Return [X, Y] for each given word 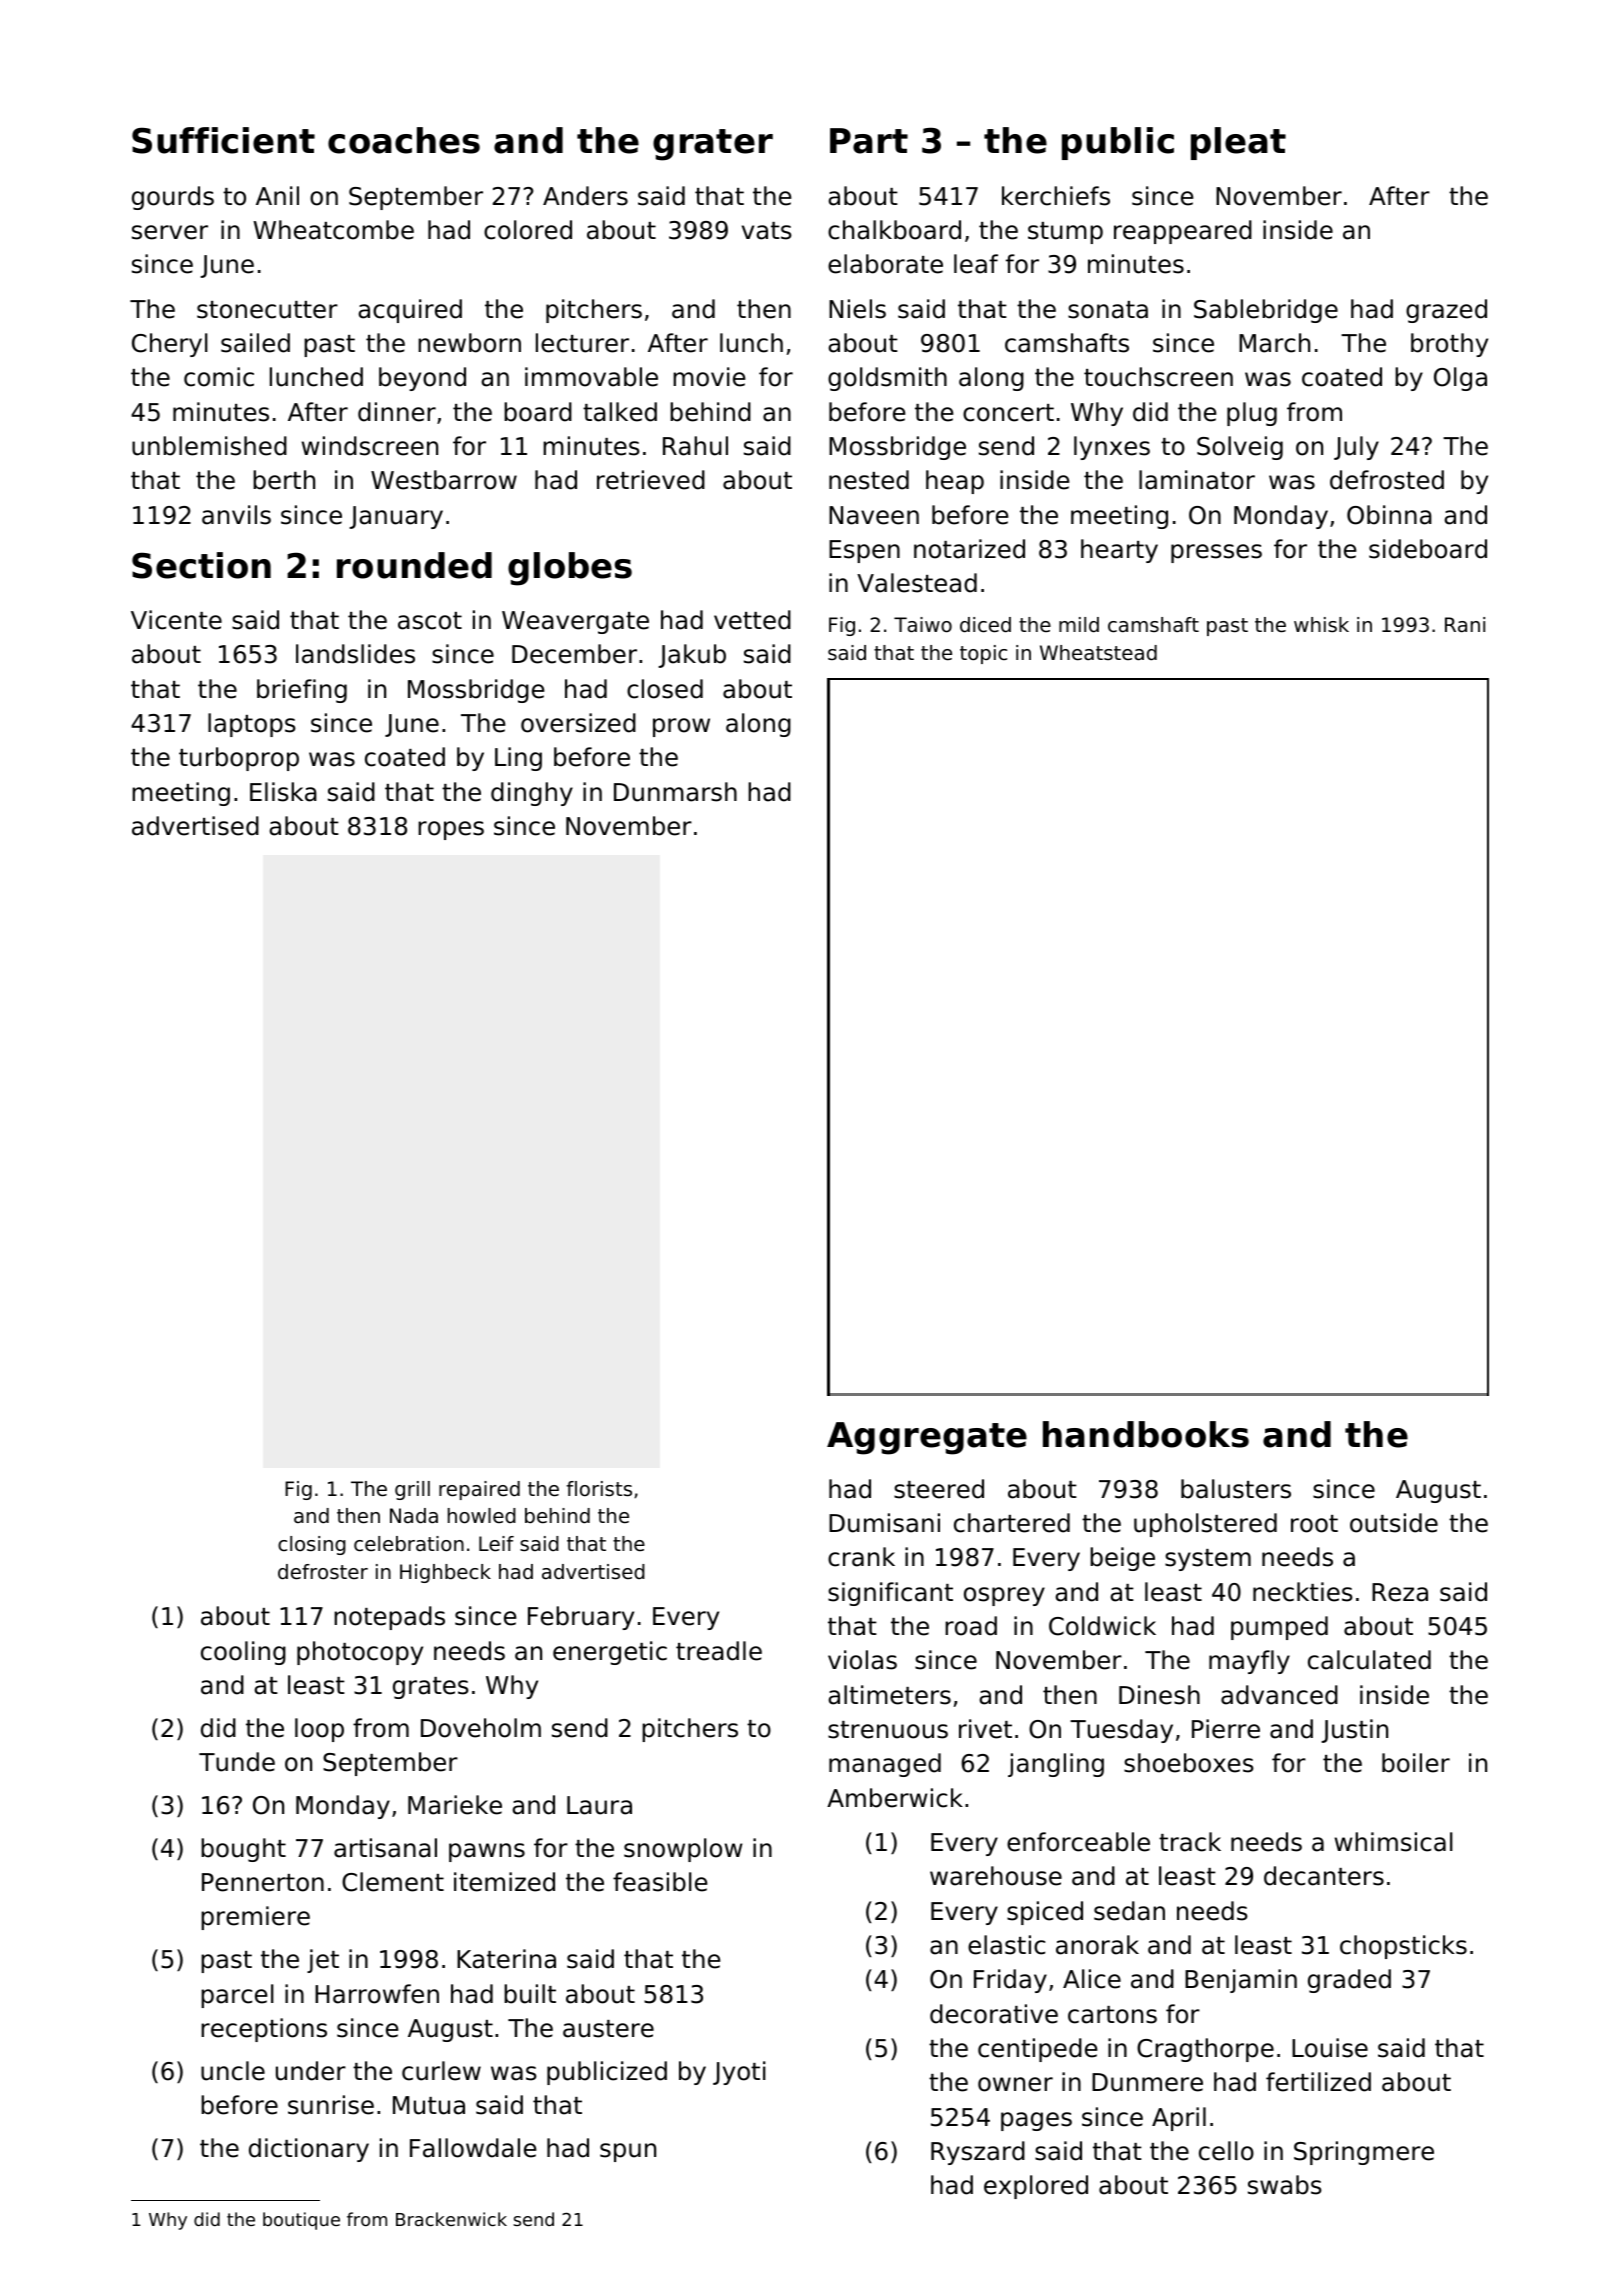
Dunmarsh [675, 792]
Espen [864, 551]
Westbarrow [444, 480]
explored [1036, 2187]
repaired [479, 1490]
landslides [355, 654]
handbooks [1146, 1434]
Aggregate [927, 1438]
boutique [301, 2221]
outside [1394, 1523]
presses [1216, 553]
